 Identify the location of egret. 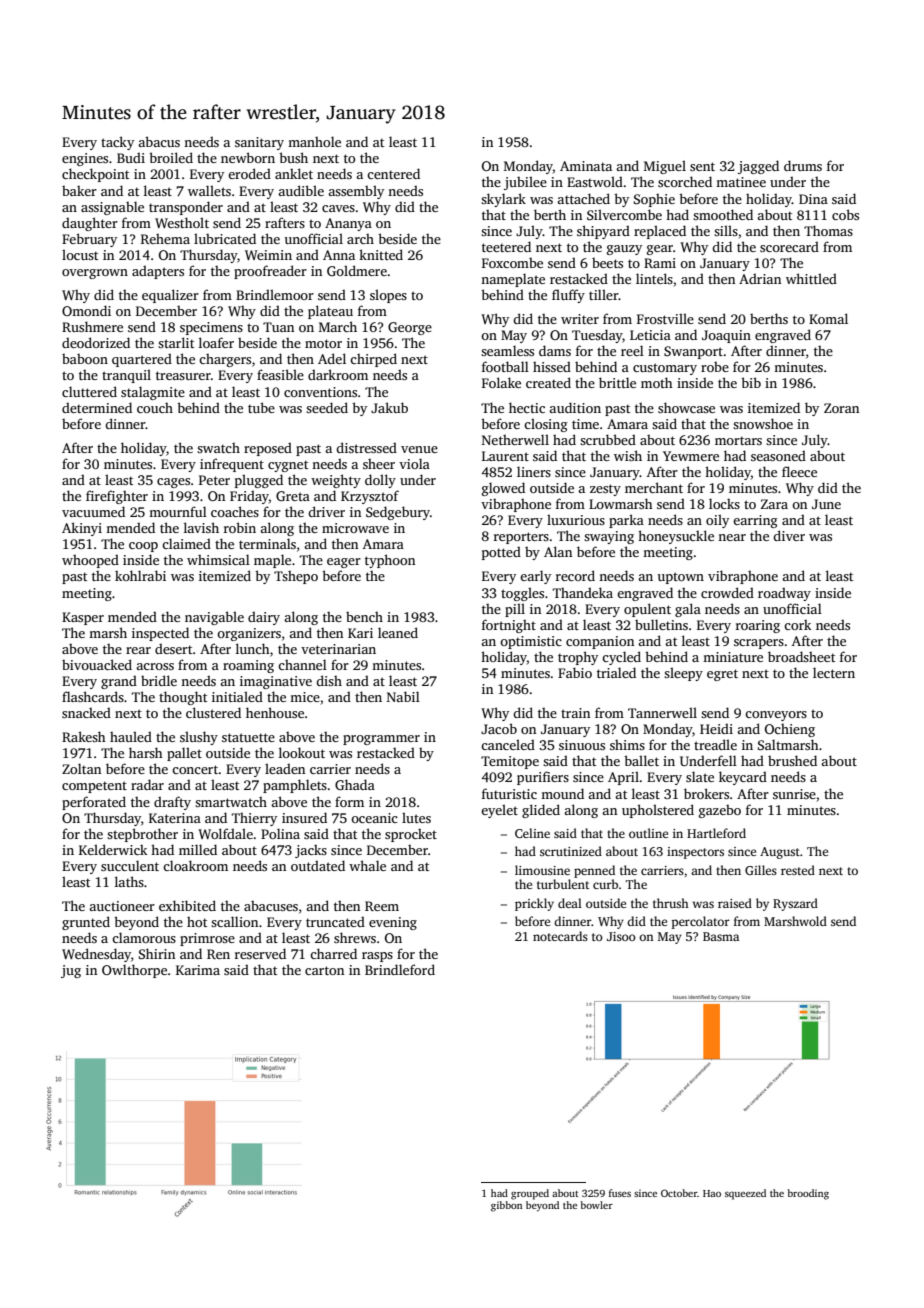
(722, 675).
